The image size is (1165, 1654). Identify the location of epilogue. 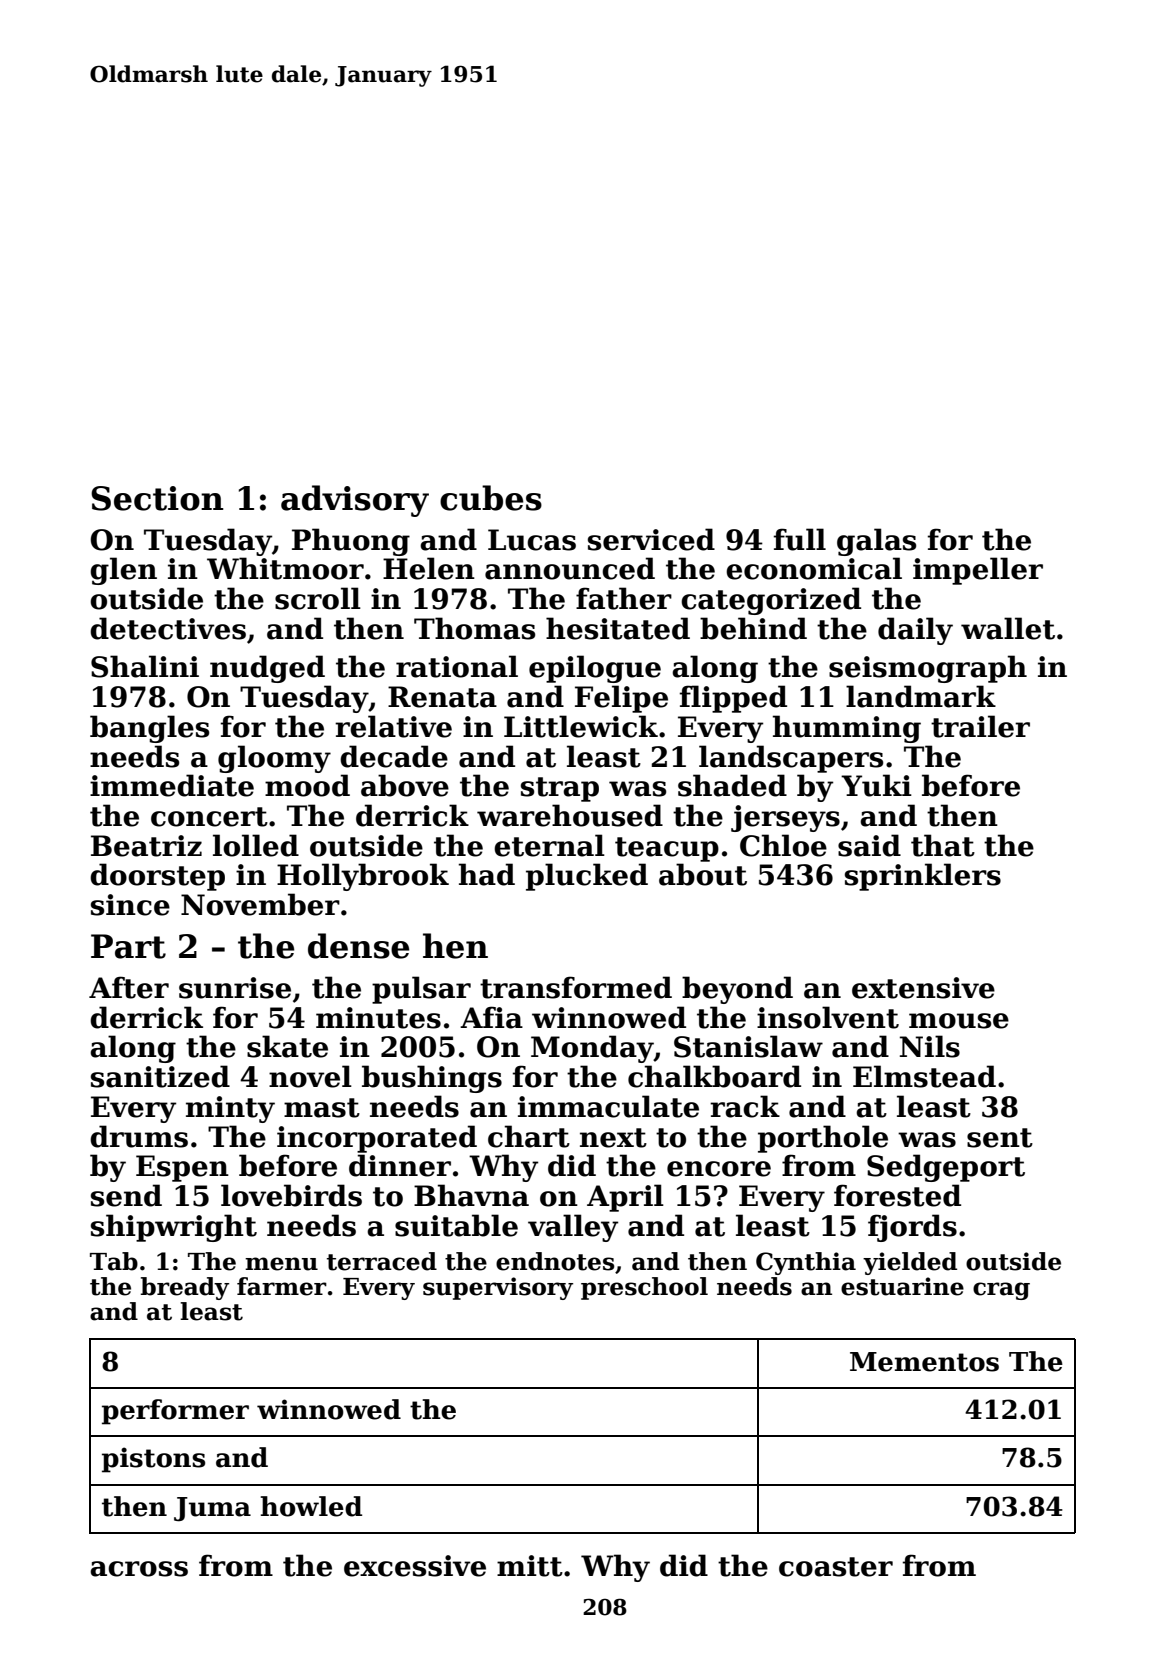
(595, 669).
